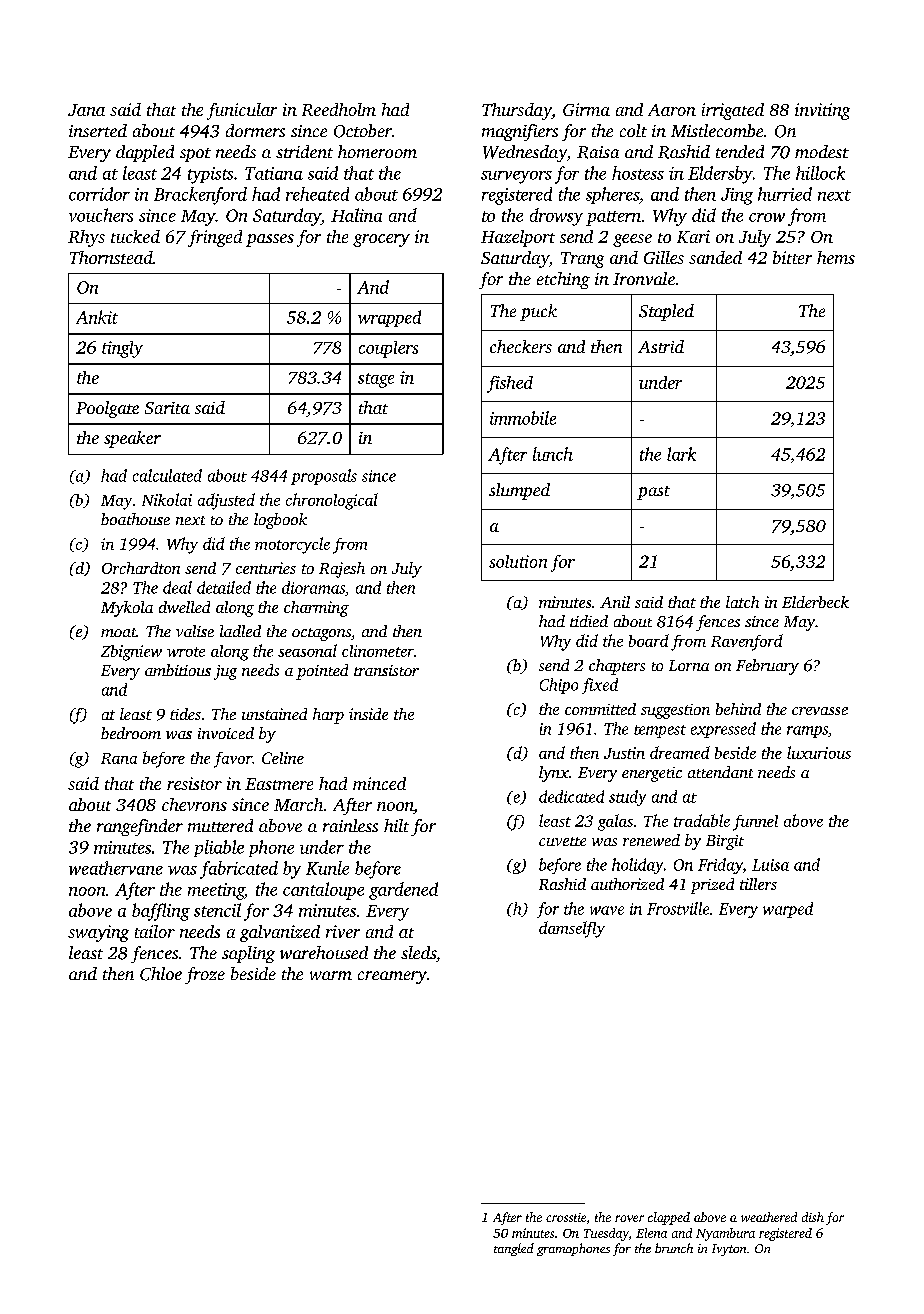 Image resolution: width=924 pixels, height=1314 pixels. Describe the element at coordinates (131, 733) in the image. I see `bedroom` at that location.
